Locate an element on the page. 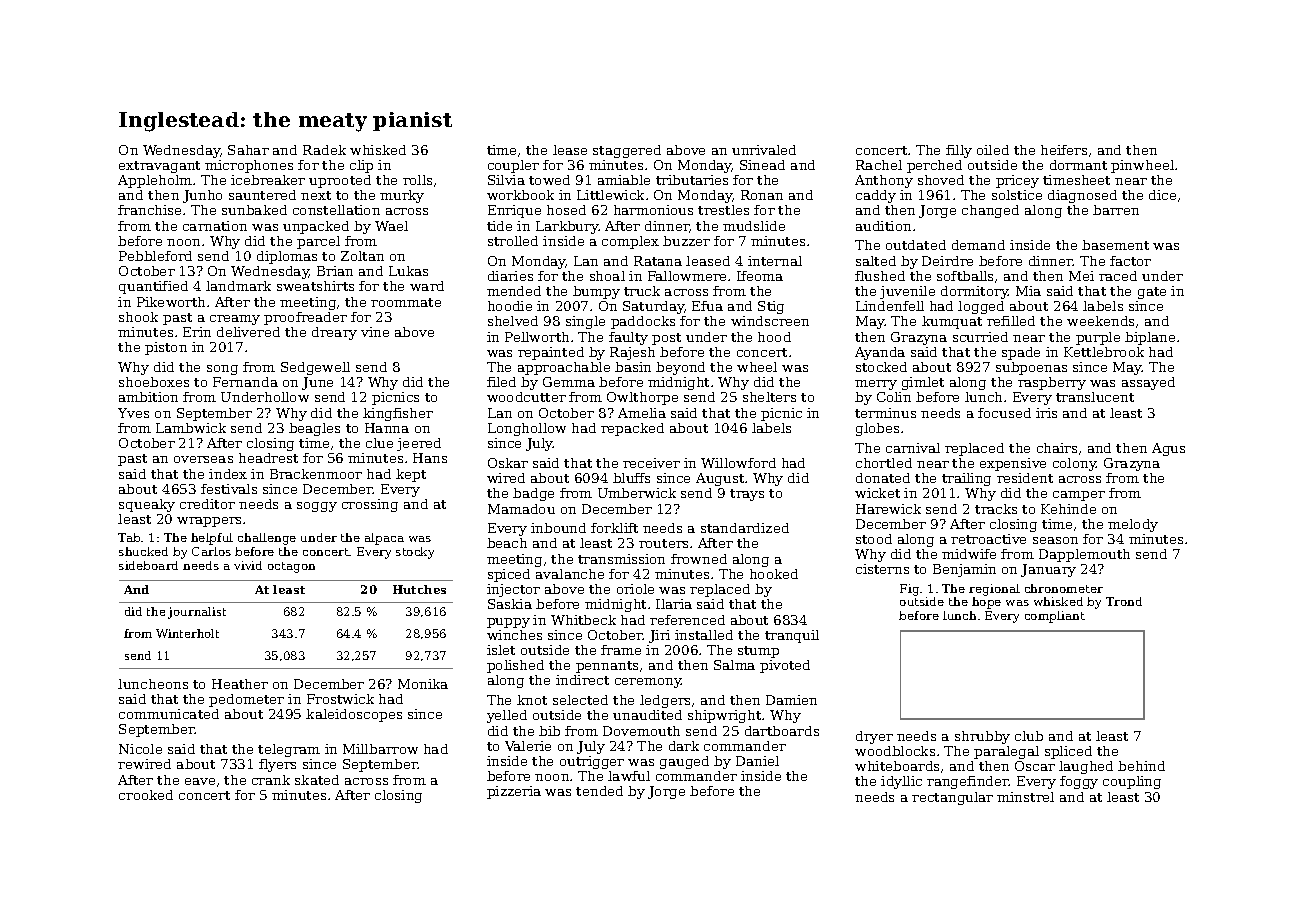 This page has height=924, width=1308. communicated is located at coordinates (169, 714).
